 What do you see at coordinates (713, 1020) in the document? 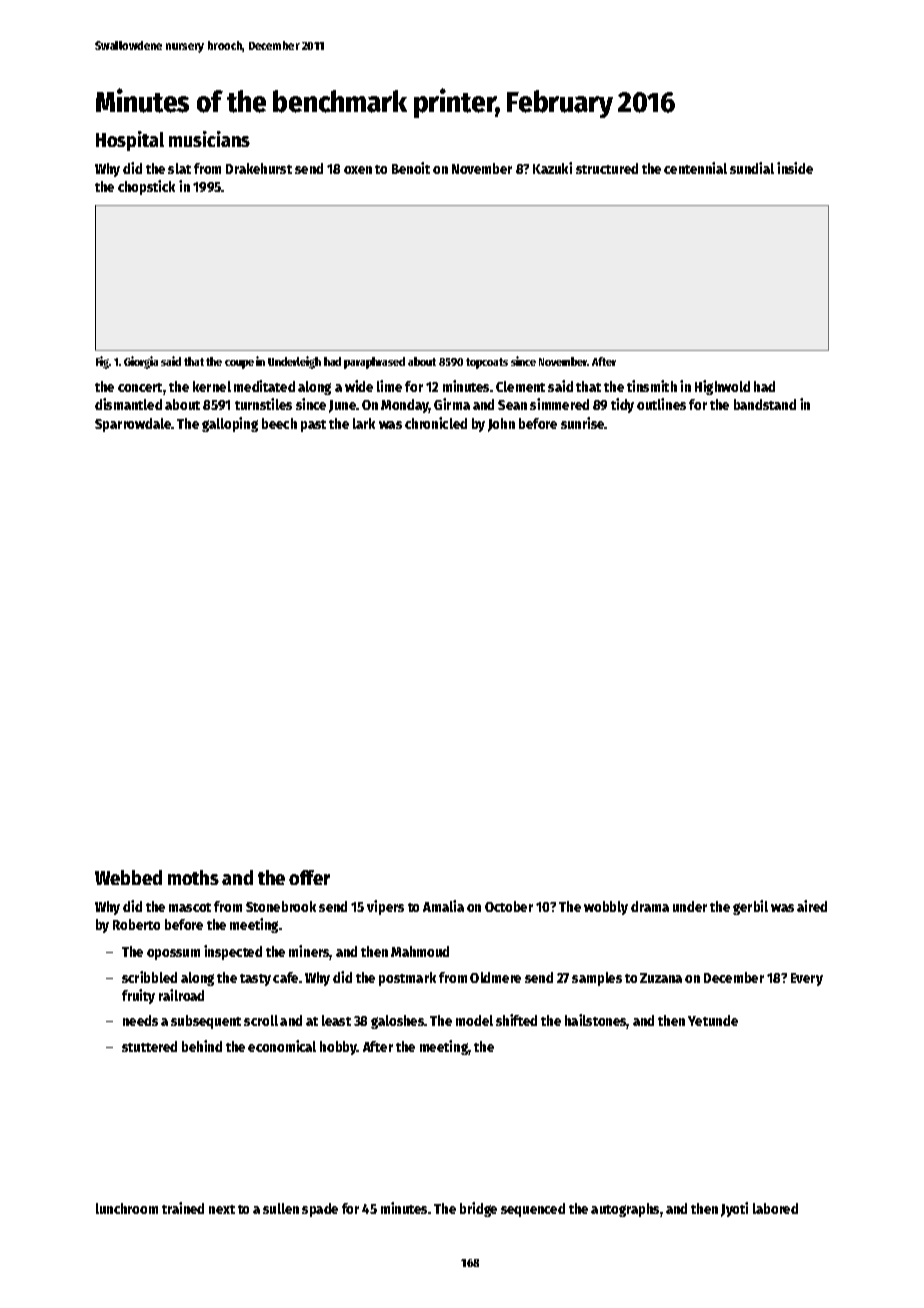
I see `Yetunde` at bounding box center [713, 1020].
